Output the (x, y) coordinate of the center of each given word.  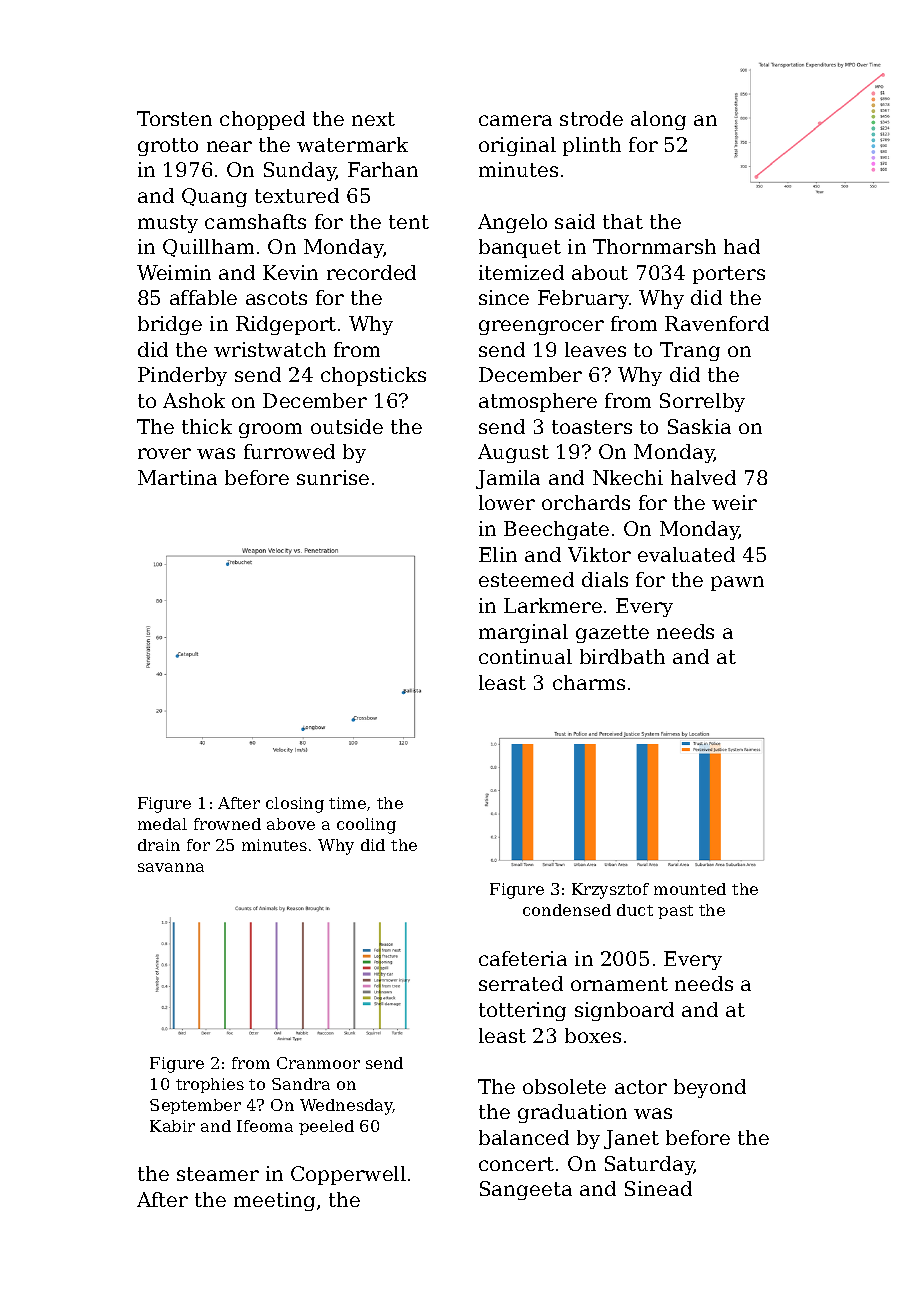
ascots (276, 298)
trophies (210, 1085)
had (742, 246)
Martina (177, 477)
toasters (592, 427)
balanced (524, 1137)
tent (409, 222)
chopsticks (373, 376)
